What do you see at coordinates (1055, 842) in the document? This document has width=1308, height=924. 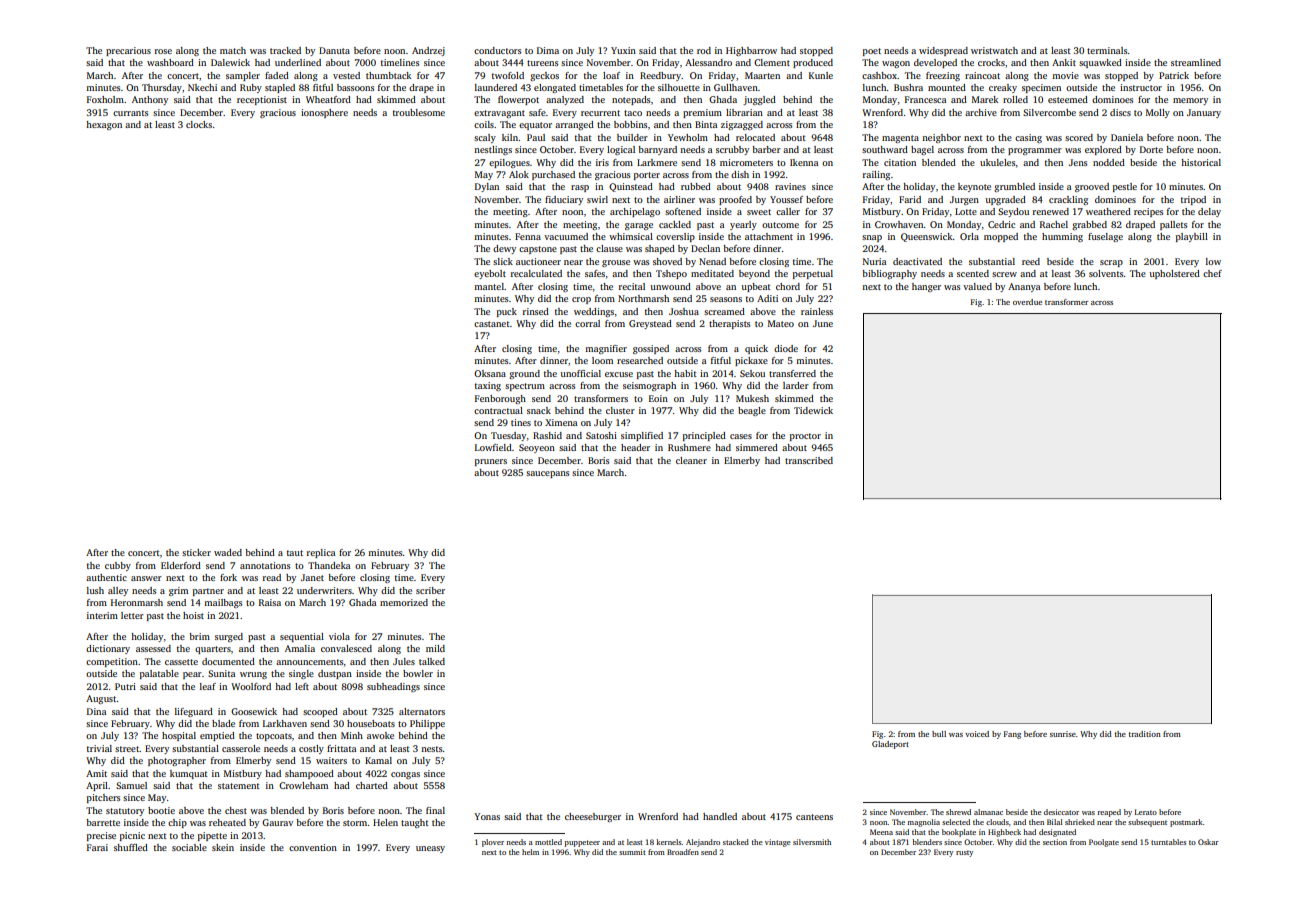 I see `section` at bounding box center [1055, 842].
